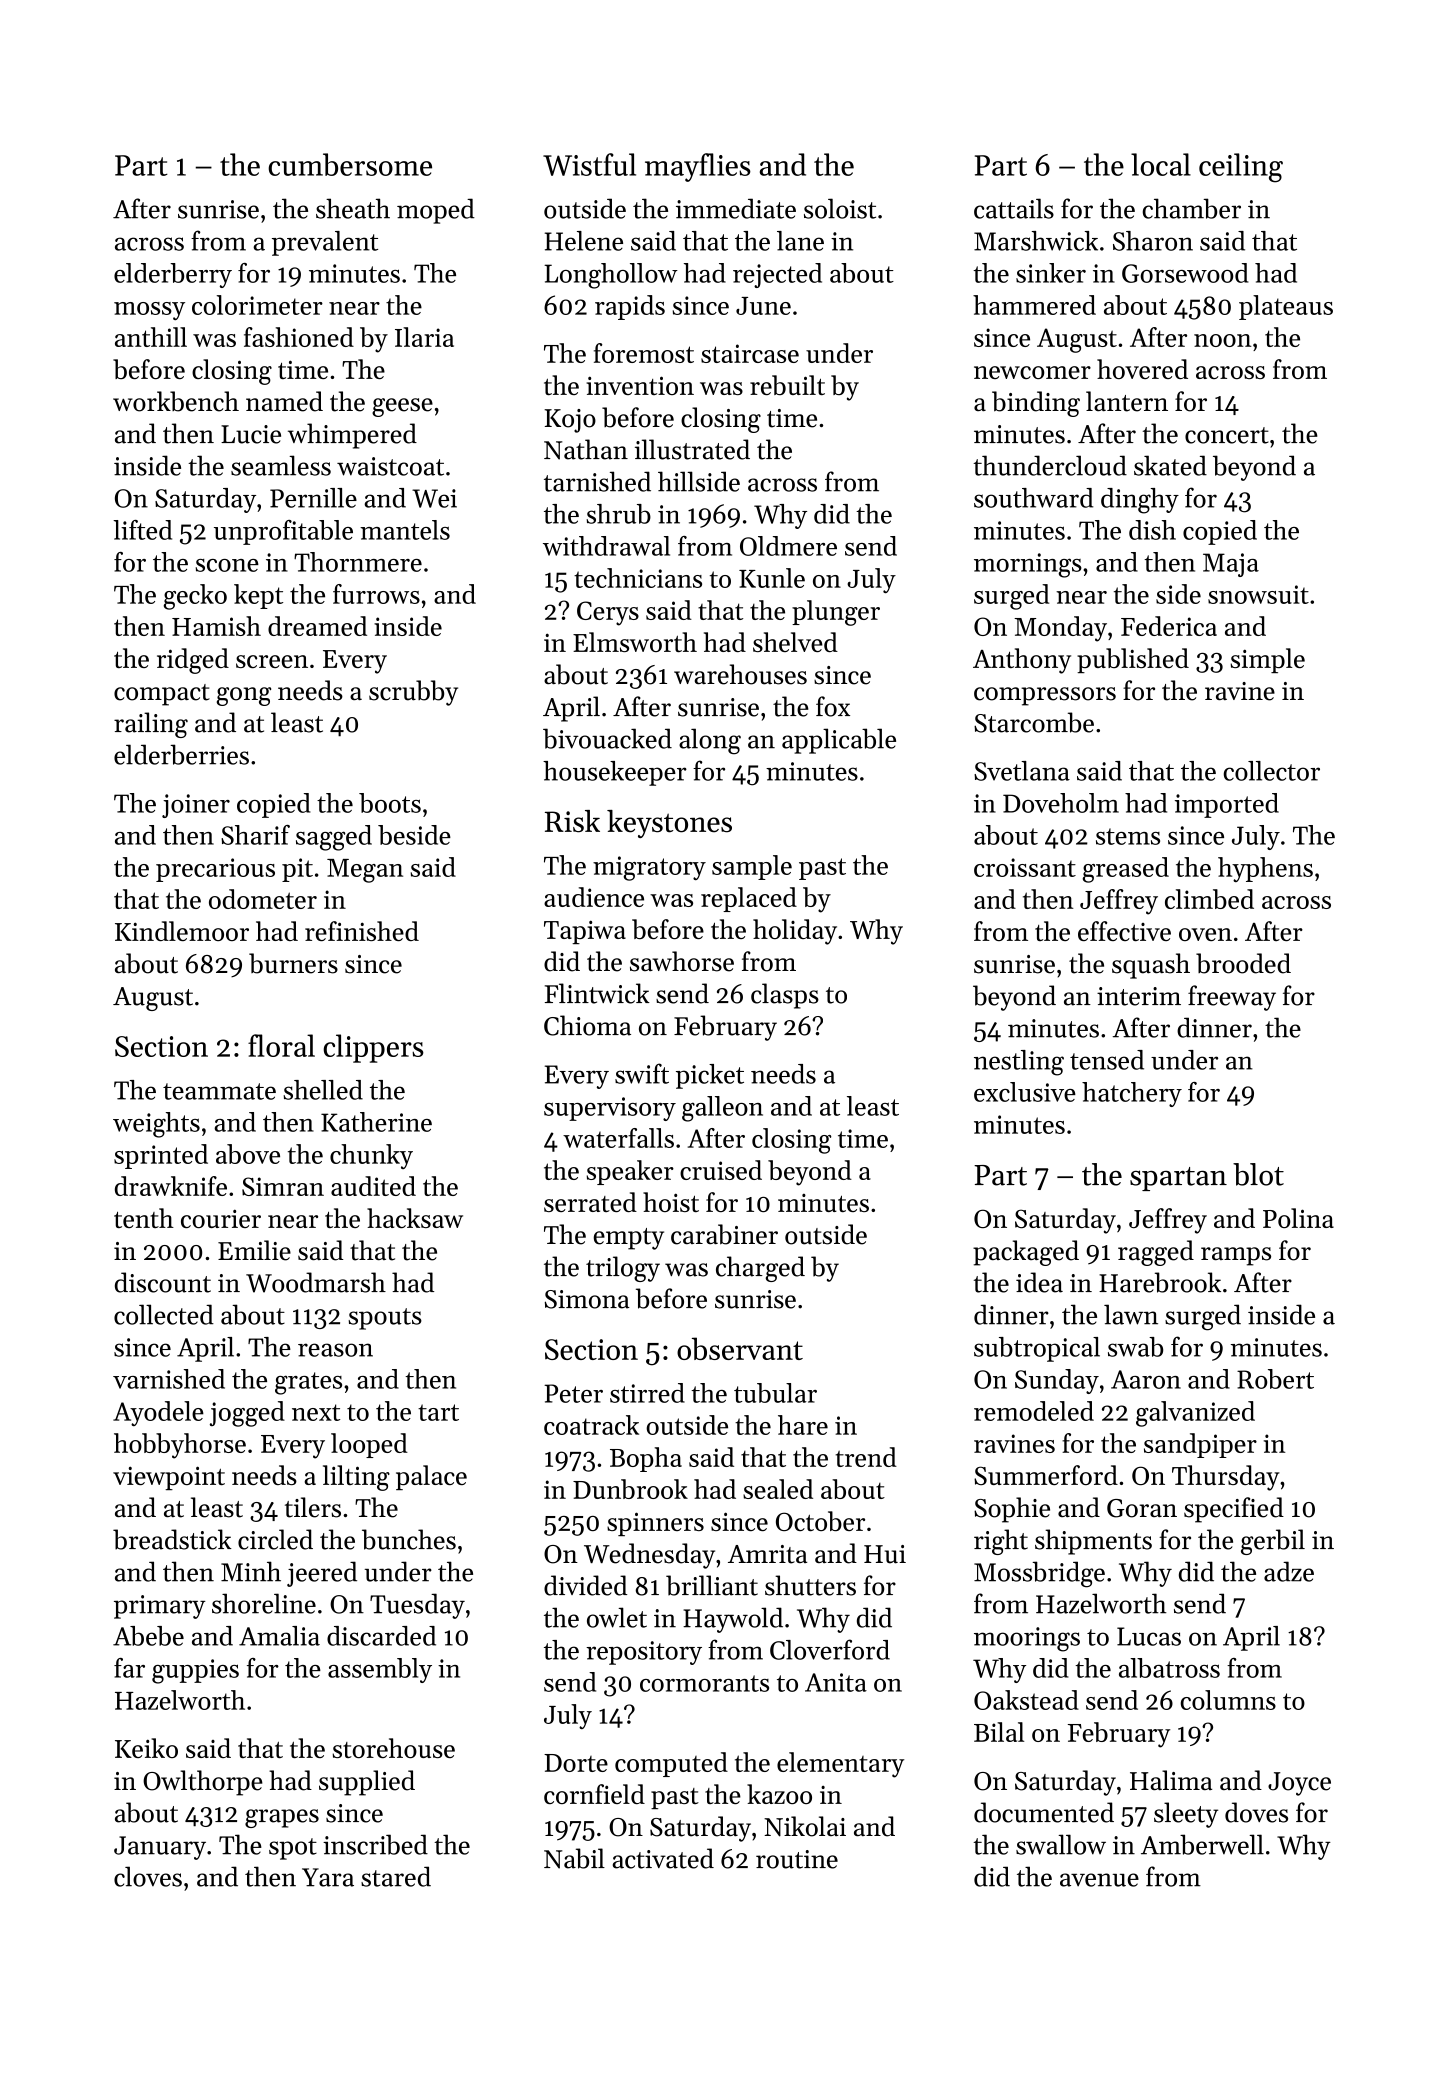 The width and height of the screenshot is (1450, 2100). What do you see at coordinates (608, 613) in the screenshot?
I see `Cerys` at bounding box center [608, 613].
